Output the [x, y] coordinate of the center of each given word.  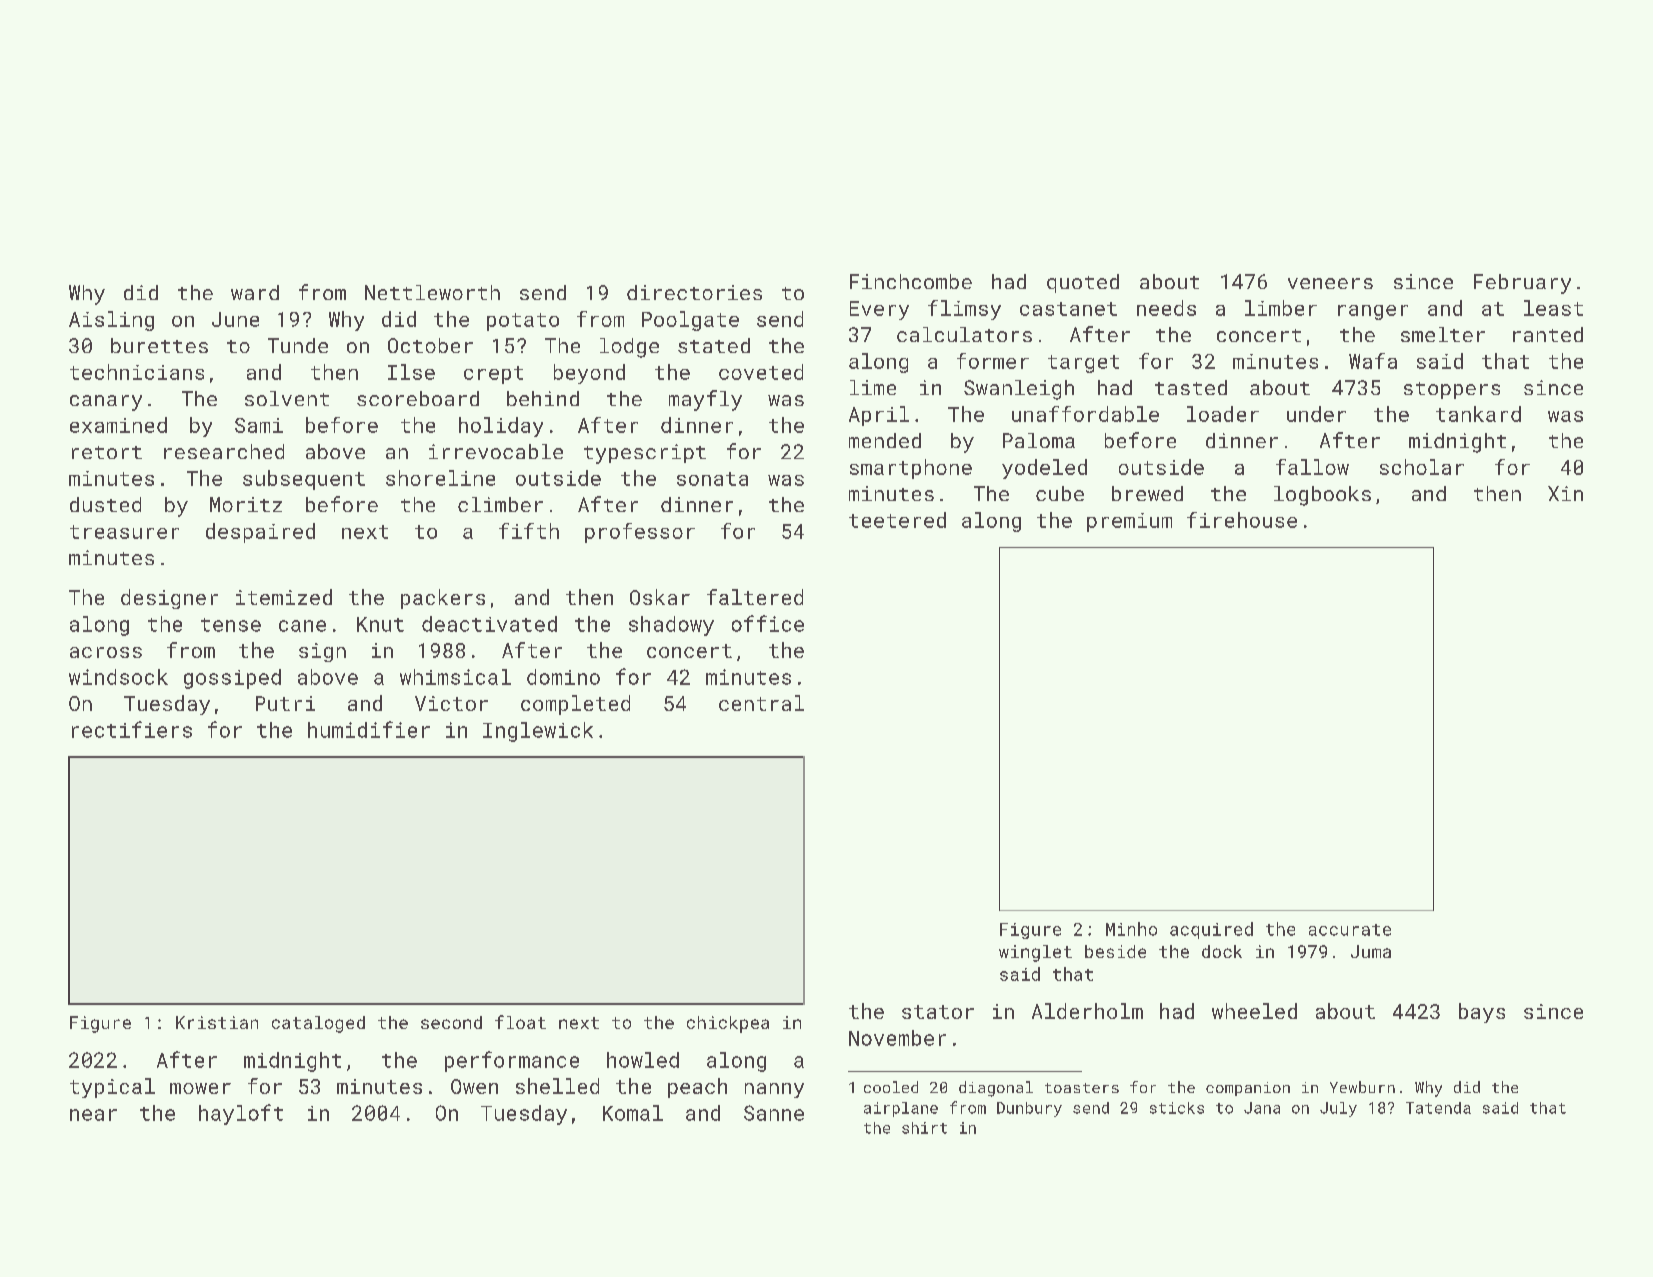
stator [938, 1012]
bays [1482, 1013]
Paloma [1039, 440]
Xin [1565, 493]
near [93, 1115]
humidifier [369, 729]
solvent [287, 398]
